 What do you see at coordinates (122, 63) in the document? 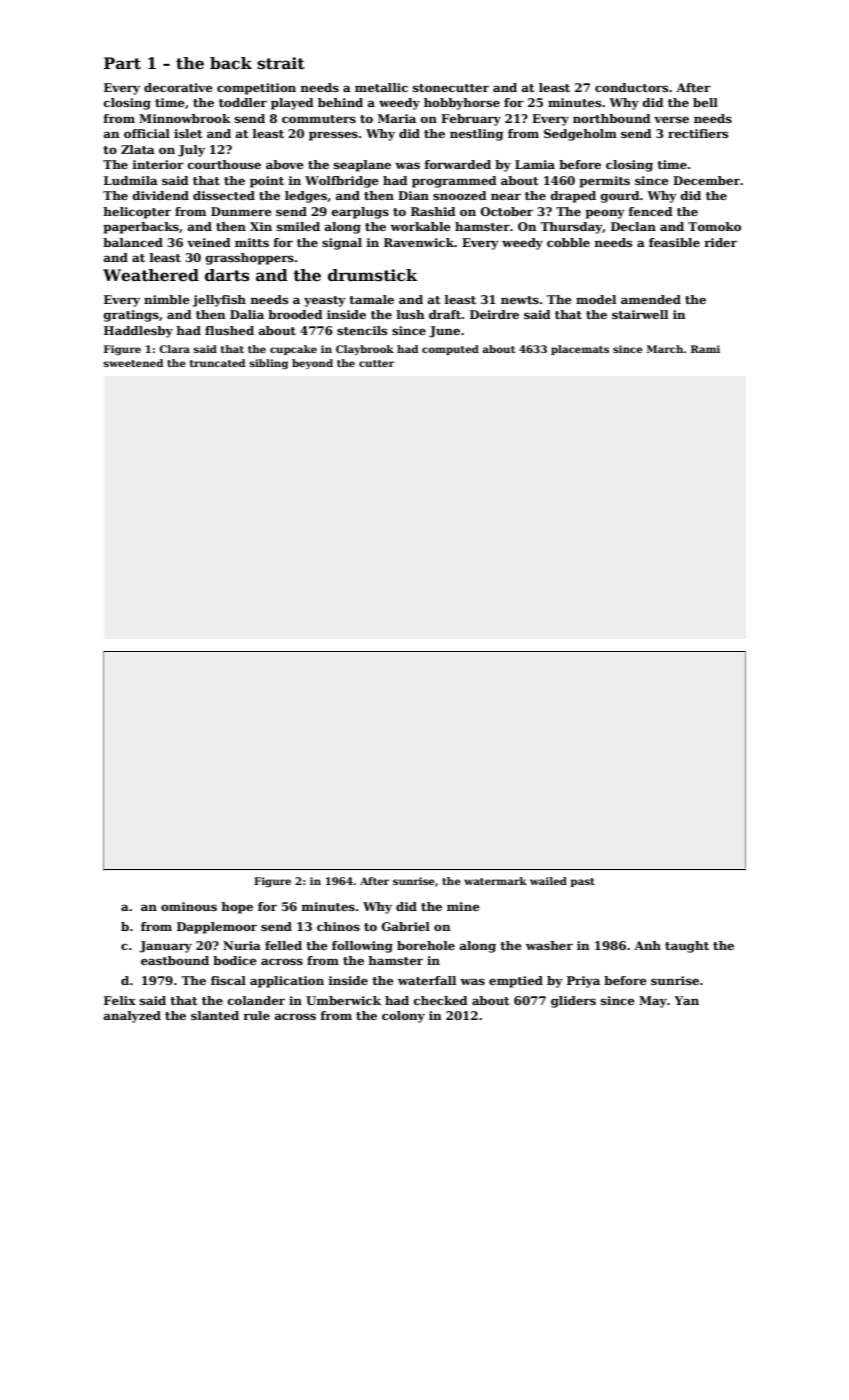
I see `Part` at bounding box center [122, 63].
